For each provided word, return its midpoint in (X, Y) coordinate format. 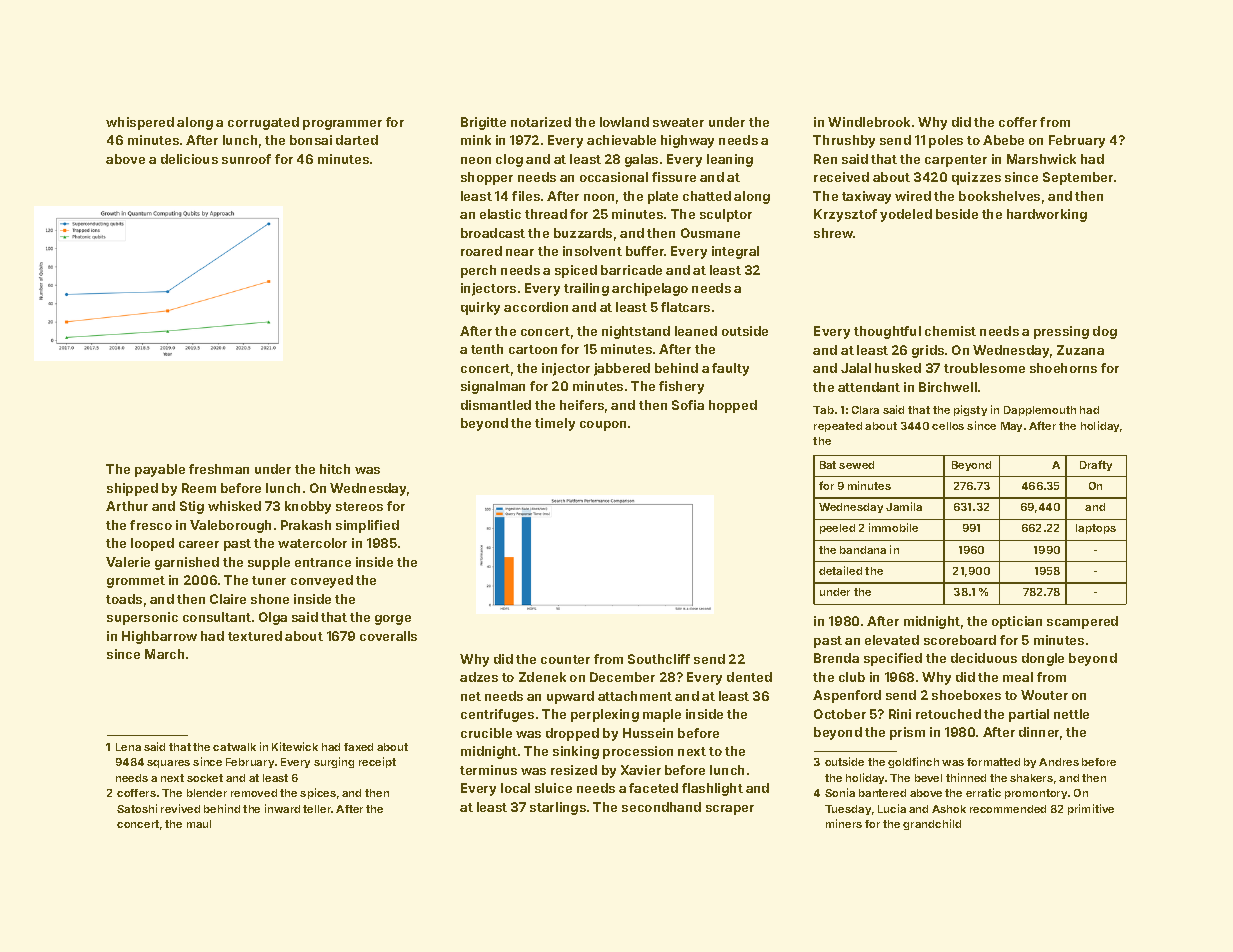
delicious (189, 159)
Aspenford (847, 696)
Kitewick (295, 746)
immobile (893, 527)
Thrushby (844, 141)
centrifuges (497, 715)
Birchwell (948, 387)
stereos (359, 506)
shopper (487, 178)
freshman (219, 469)
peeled (837, 529)
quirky (480, 308)
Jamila (904, 506)
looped (152, 544)
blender (207, 793)
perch (478, 271)
